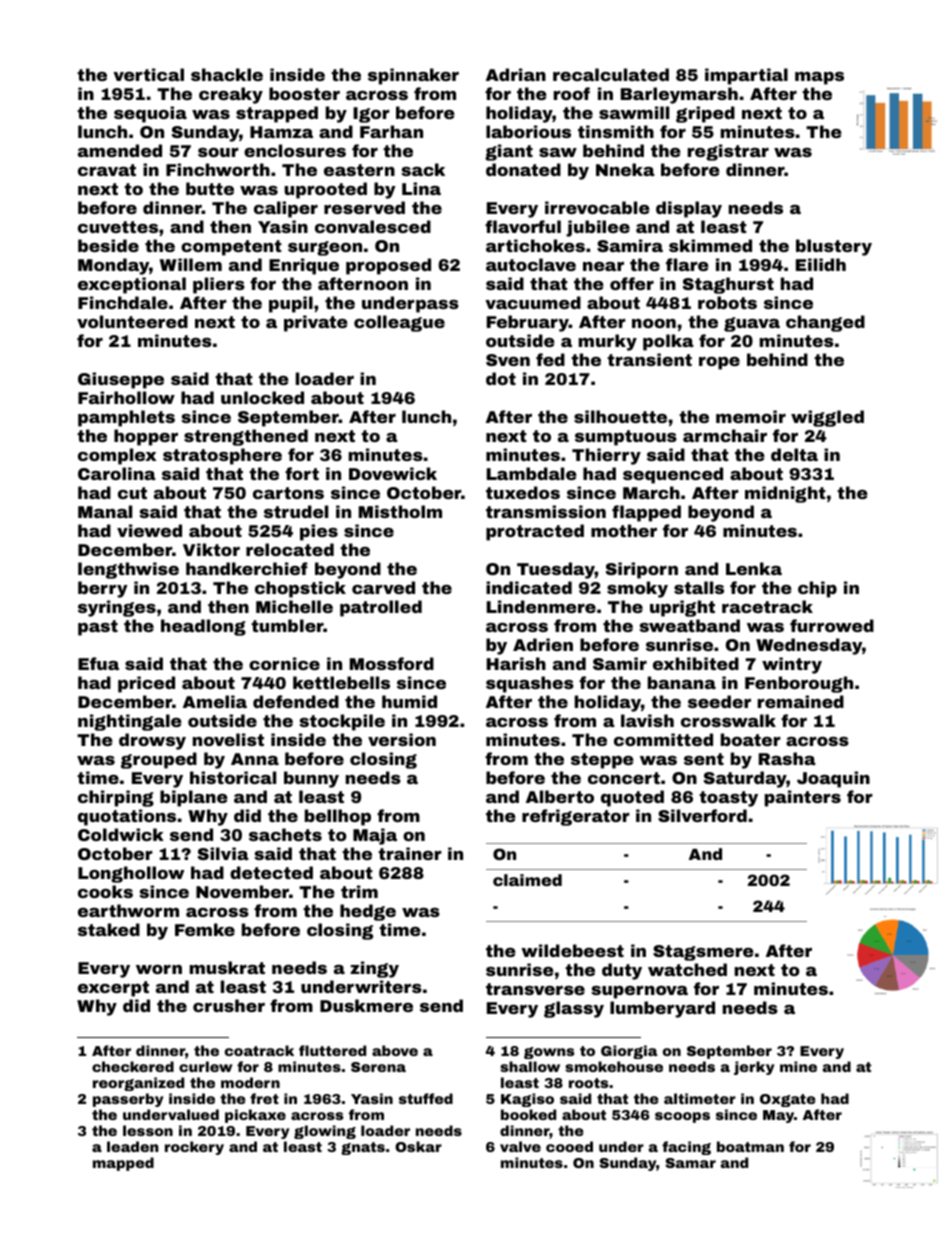 The height and width of the document is (1233, 952). Describe the element at coordinates (194, 1148) in the document. I see `rockery` at that location.
